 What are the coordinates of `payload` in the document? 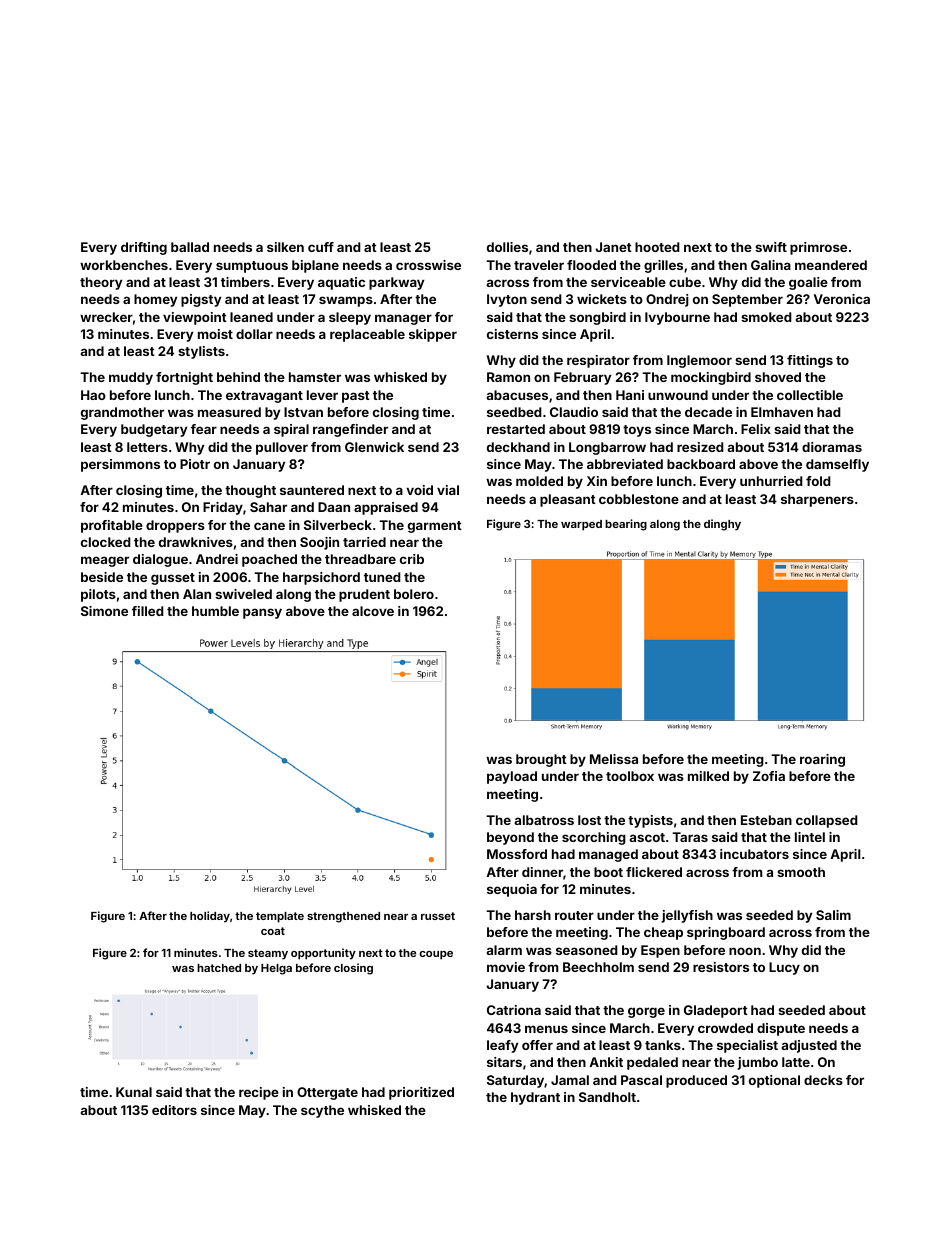 It's located at (512, 777).
